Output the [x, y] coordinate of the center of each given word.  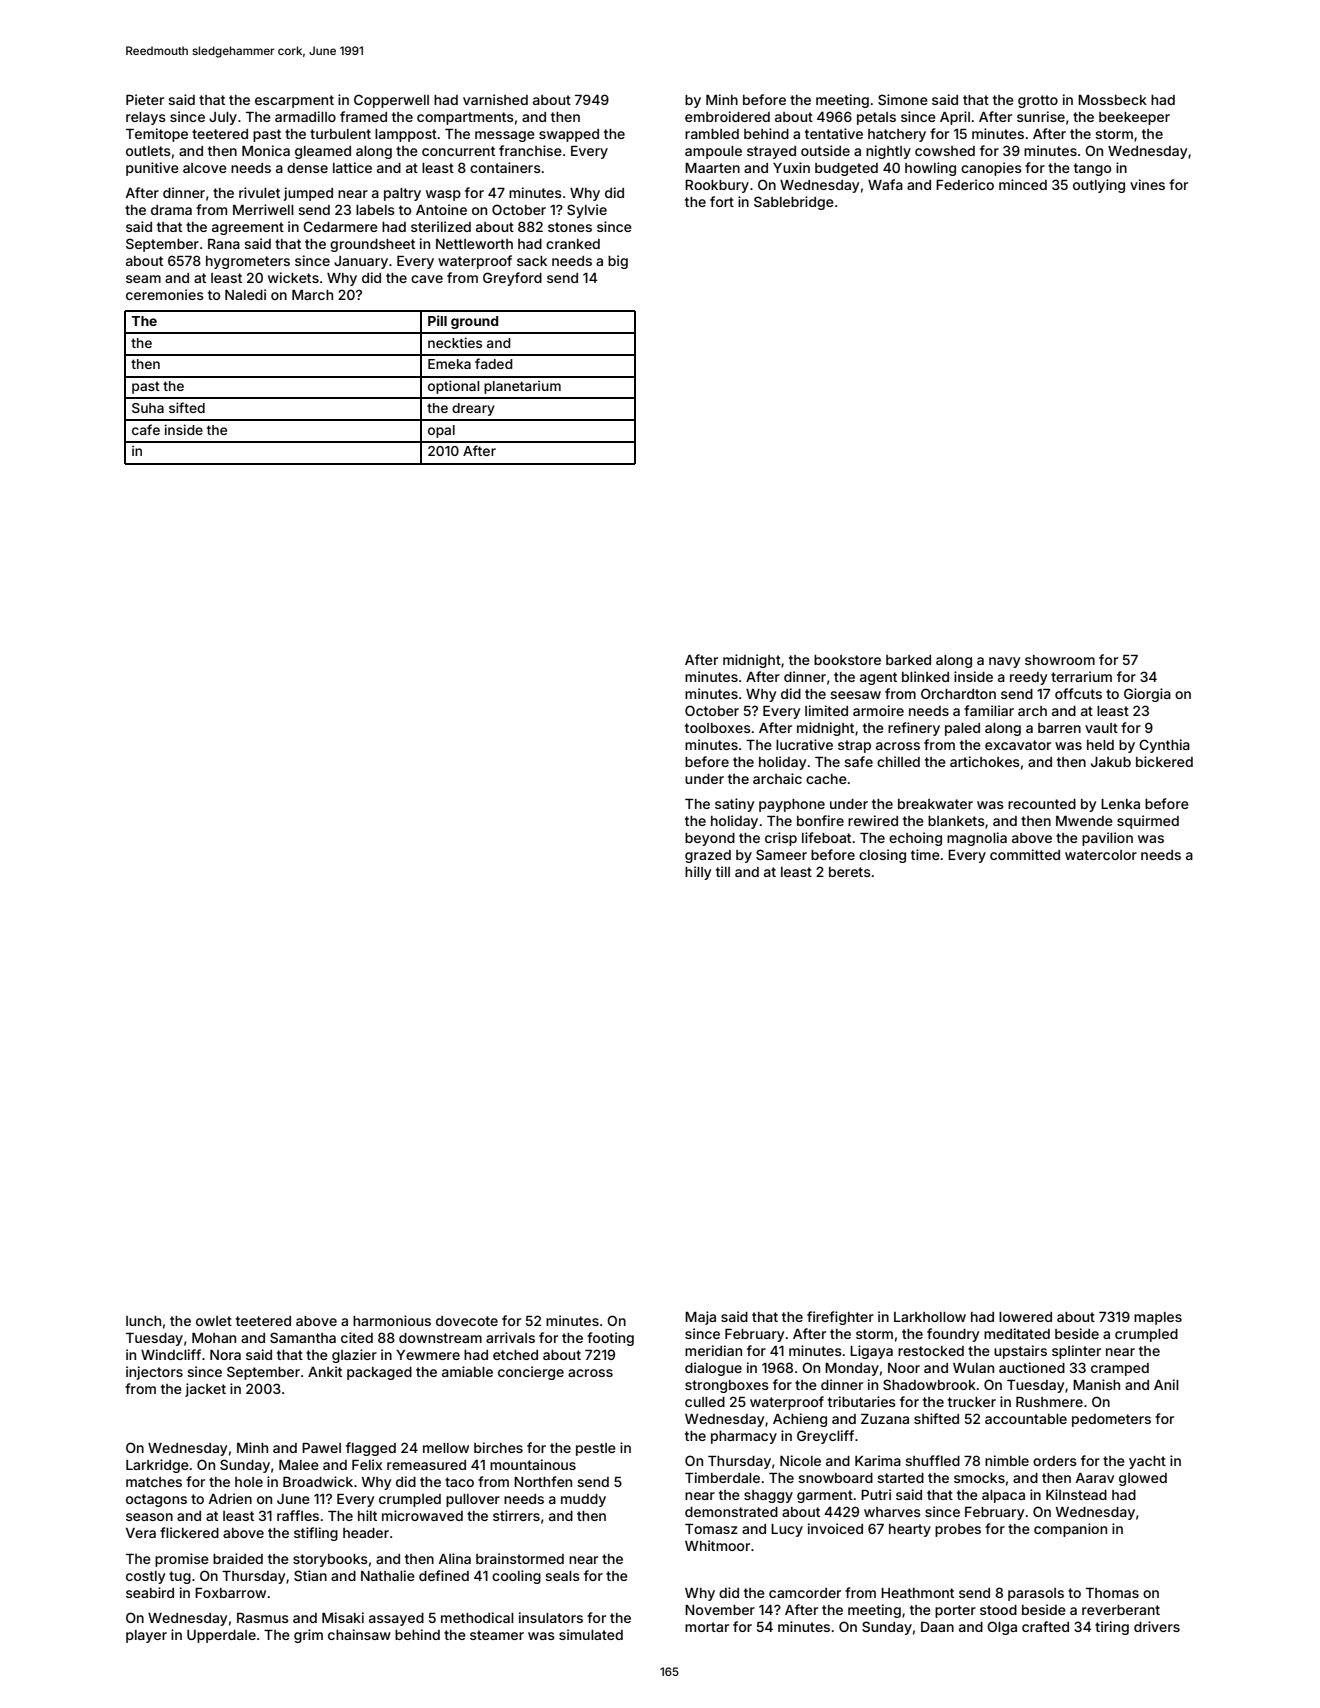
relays [146, 118]
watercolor [1101, 855]
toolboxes [718, 728]
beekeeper [1134, 118]
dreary [473, 409]
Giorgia [1147, 695]
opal [441, 431]
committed [1025, 854]
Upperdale [221, 1636]
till [723, 871]
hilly [698, 873]
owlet [214, 1321]
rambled [712, 134]
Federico [965, 184]
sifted [187, 407]
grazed [708, 856]
